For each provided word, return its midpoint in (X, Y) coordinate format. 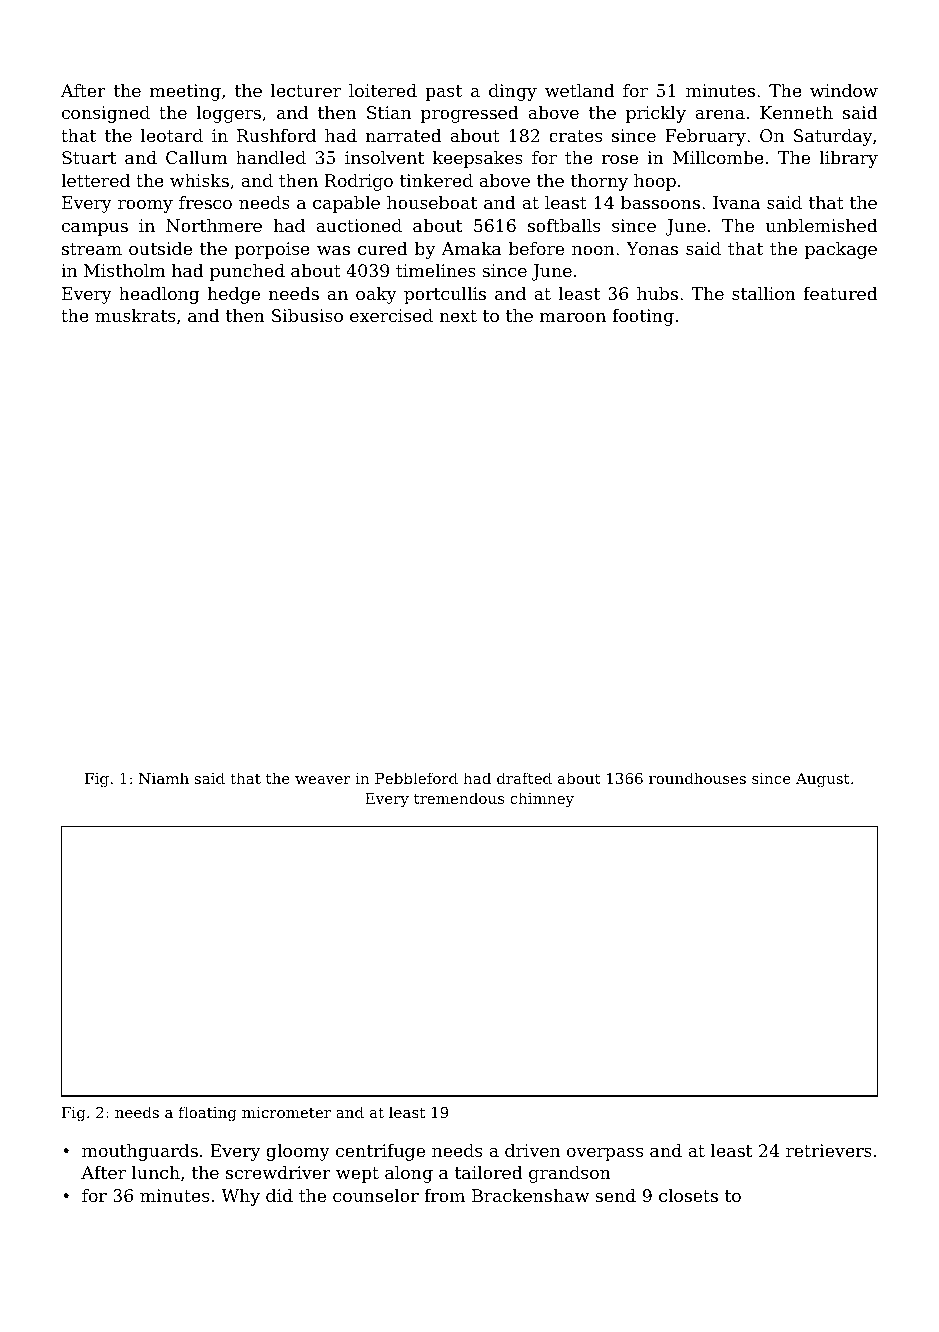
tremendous (459, 798)
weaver (323, 780)
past (443, 93)
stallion (764, 293)
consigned (106, 114)
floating (208, 1114)
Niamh (164, 778)
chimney (542, 800)
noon (593, 250)
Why (240, 1197)
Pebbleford (416, 778)
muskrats (135, 315)
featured (840, 293)
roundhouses (697, 778)
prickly (656, 114)
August (823, 780)
